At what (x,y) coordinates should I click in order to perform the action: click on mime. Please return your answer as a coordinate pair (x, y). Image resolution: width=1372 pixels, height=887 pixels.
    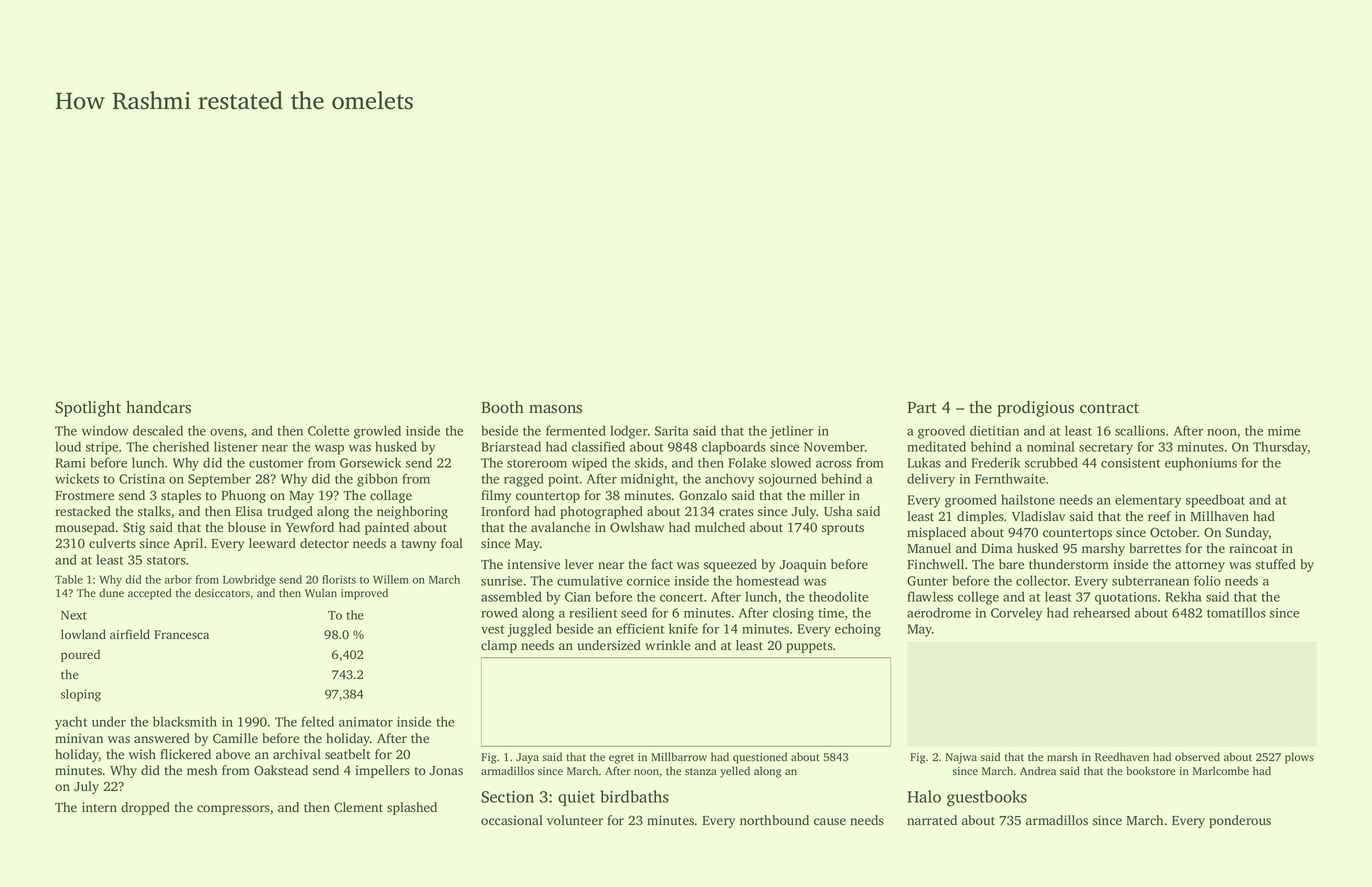
    Looking at the image, I should click on (1284, 431).
